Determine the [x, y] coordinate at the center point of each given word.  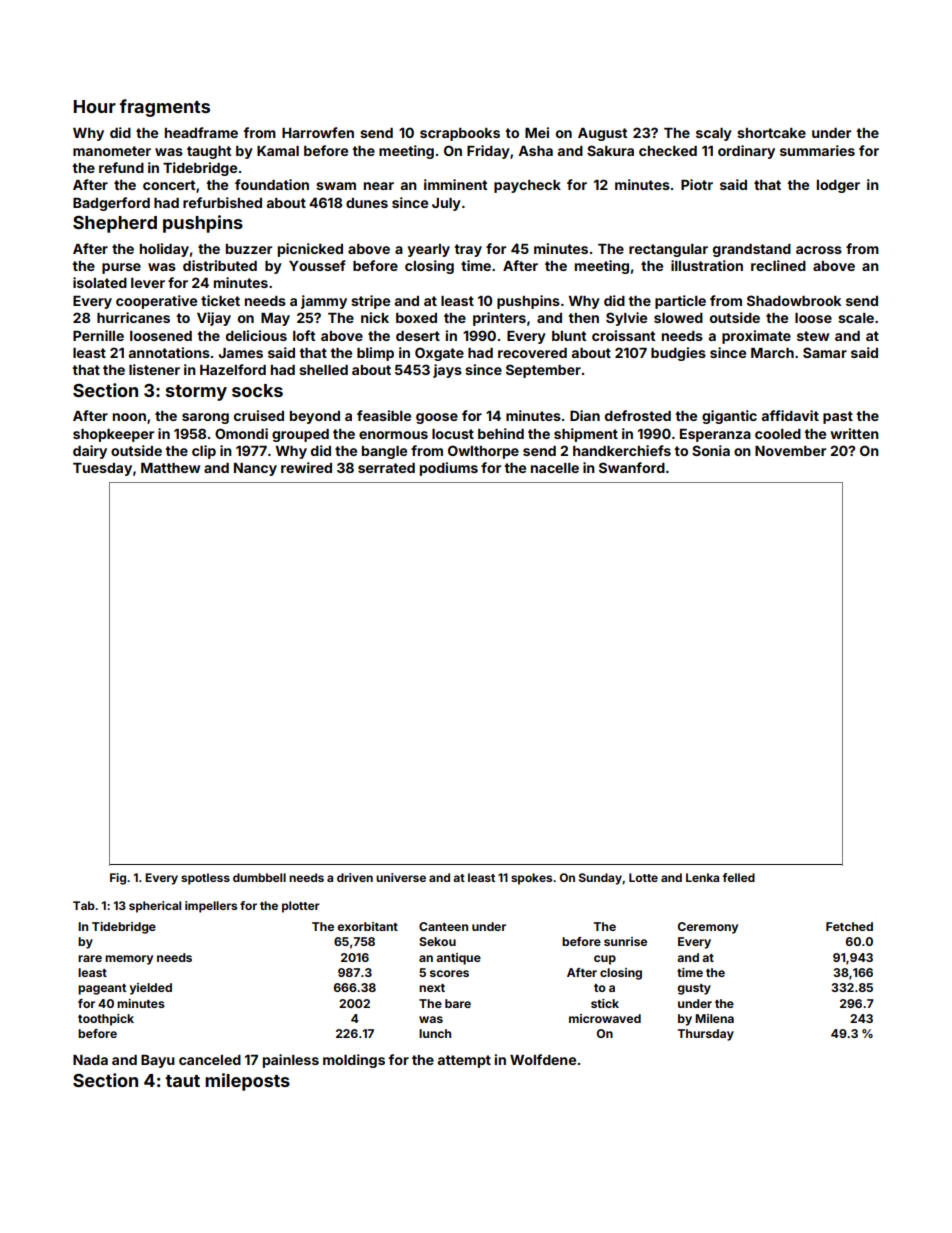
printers [499, 319]
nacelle [555, 468]
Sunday [600, 879]
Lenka [702, 877]
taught [209, 152]
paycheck [527, 186]
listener [154, 369]
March [772, 353]
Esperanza [715, 435]
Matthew [170, 468]
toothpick [106, 1020]
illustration [707, 265]
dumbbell [259, 877]
